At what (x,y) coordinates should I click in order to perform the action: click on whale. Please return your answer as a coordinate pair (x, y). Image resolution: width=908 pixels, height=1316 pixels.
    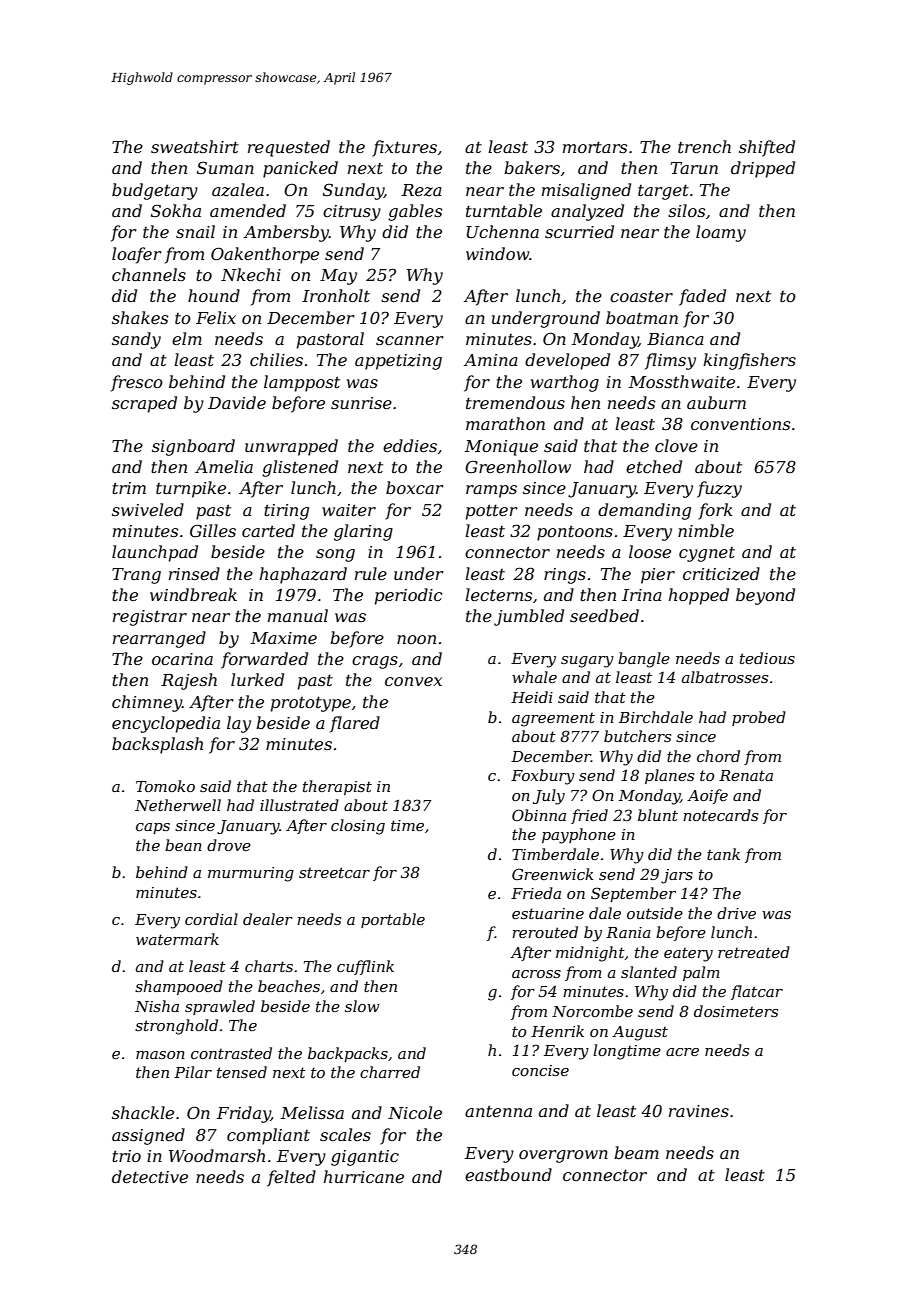
    Looking at the image, I should click on (534, 677).
